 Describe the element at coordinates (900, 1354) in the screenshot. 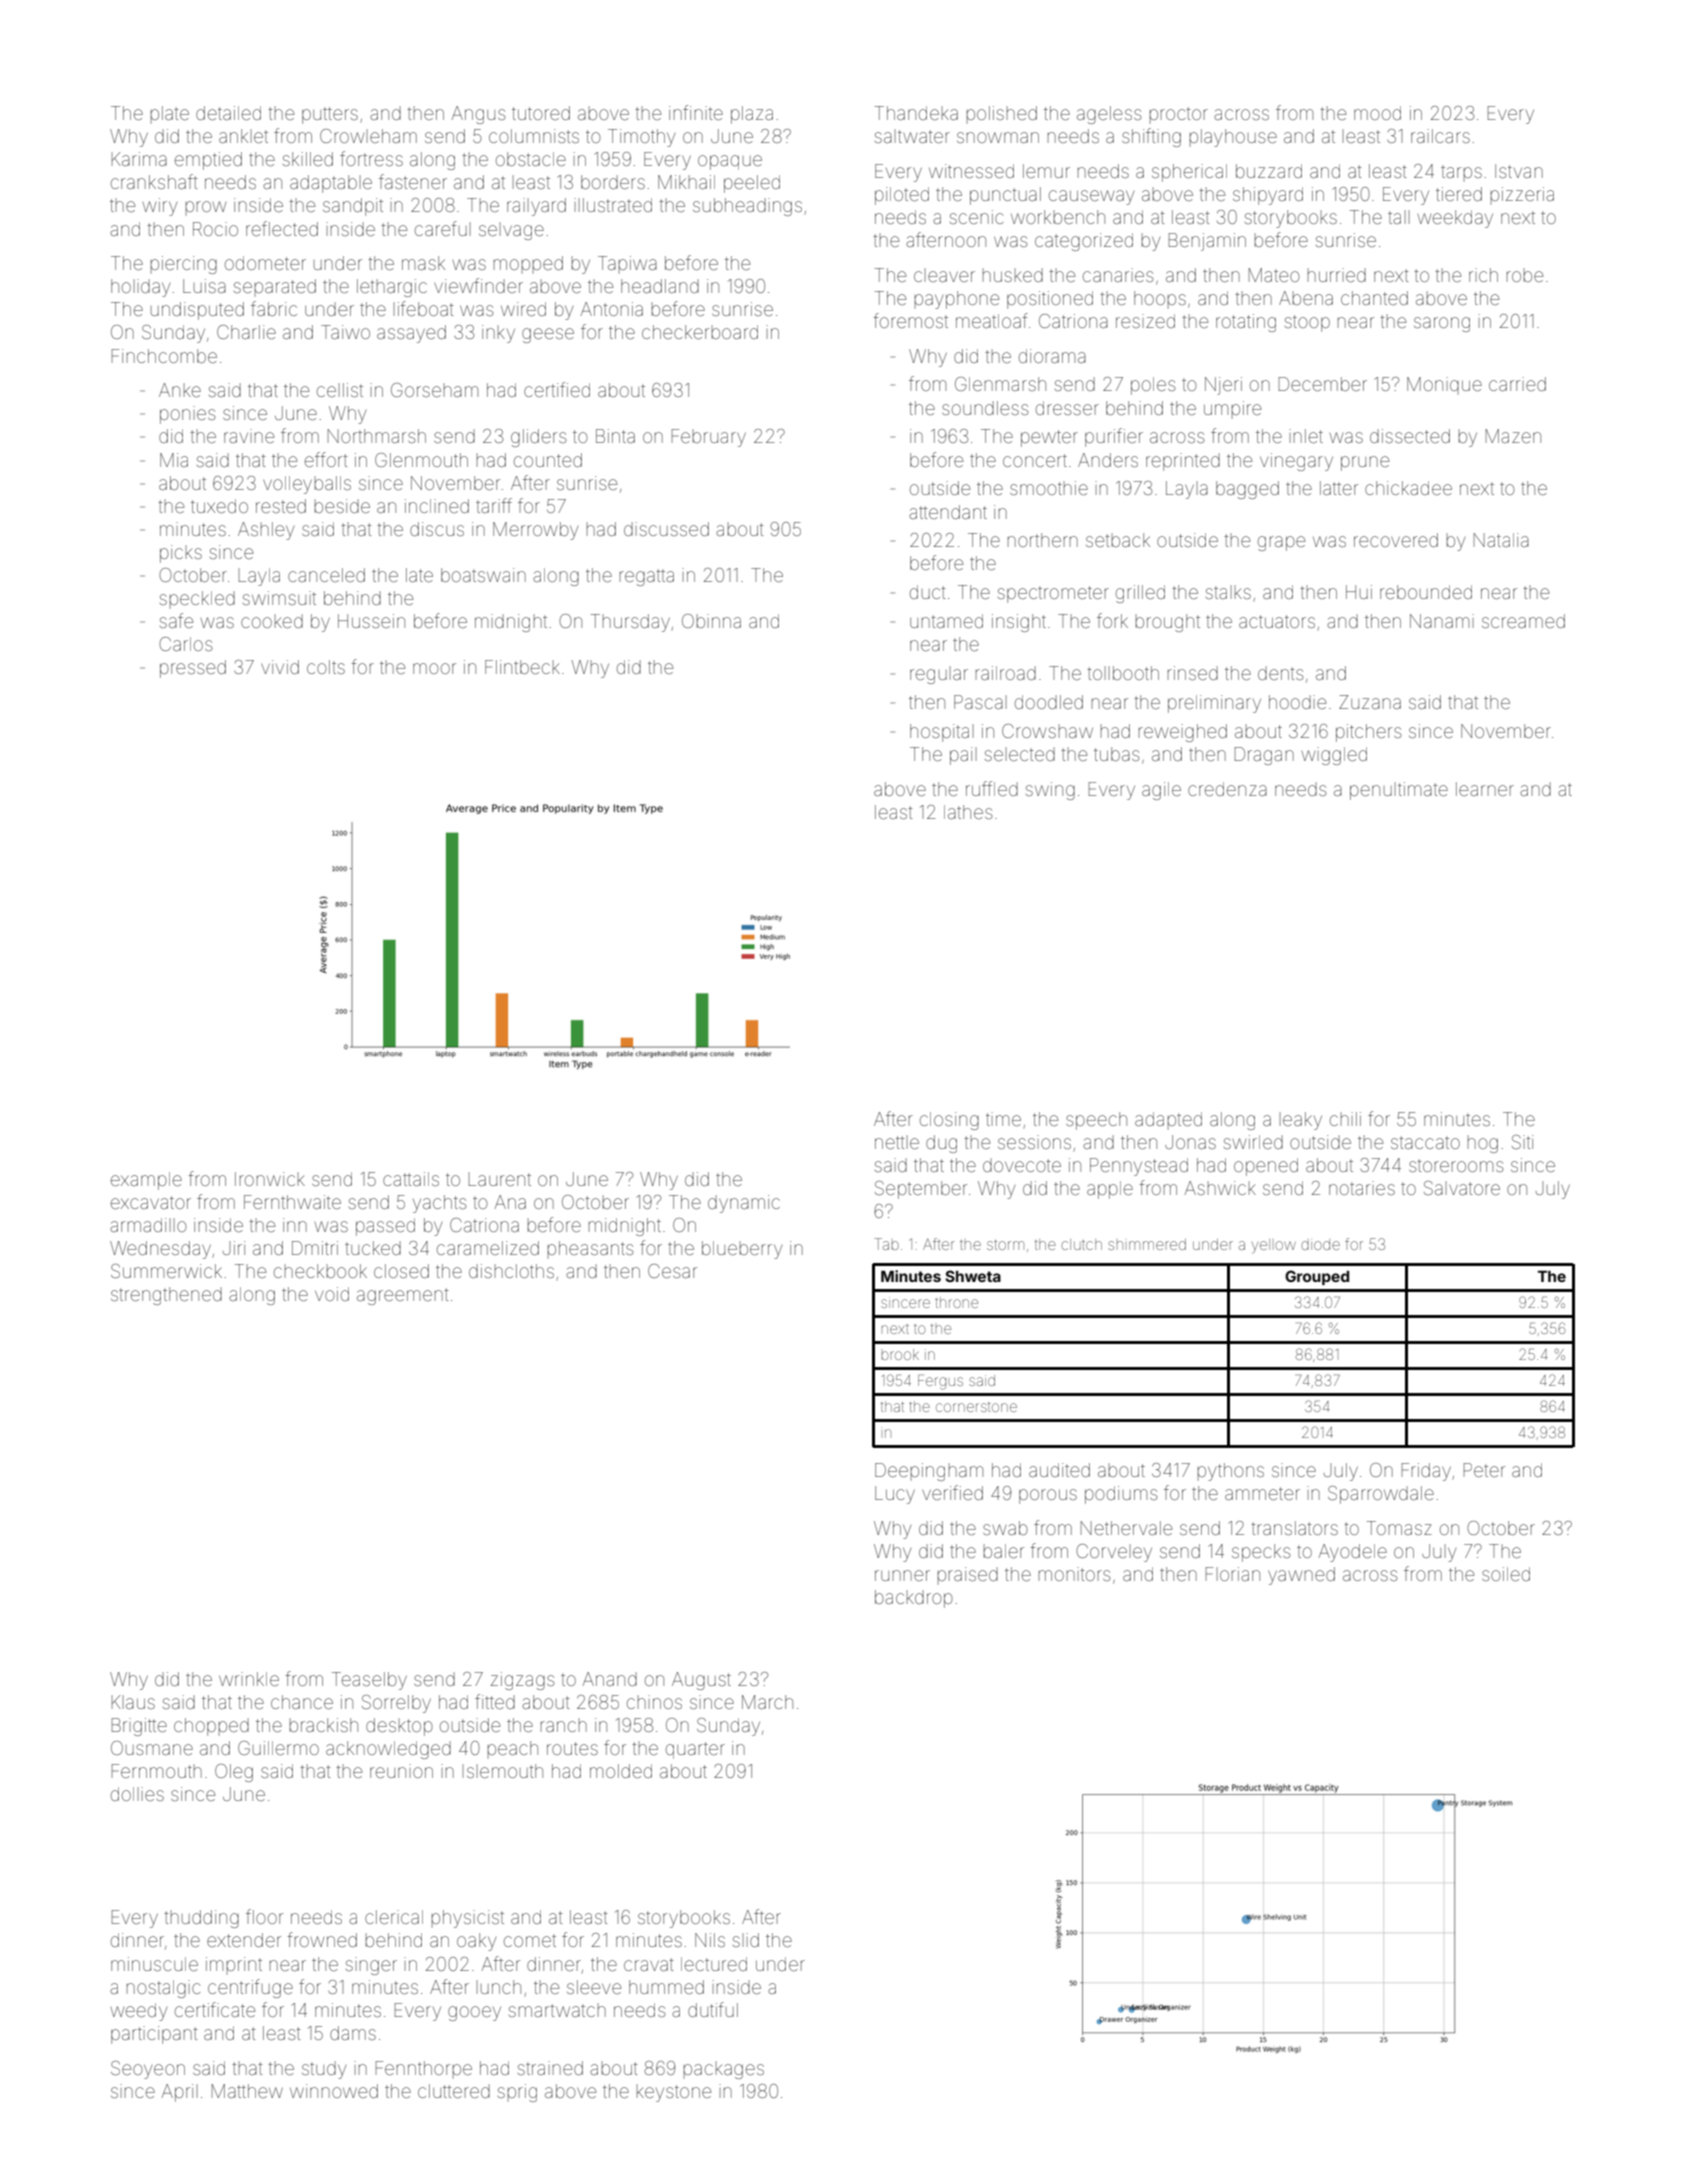

I see `brook` at that location.
